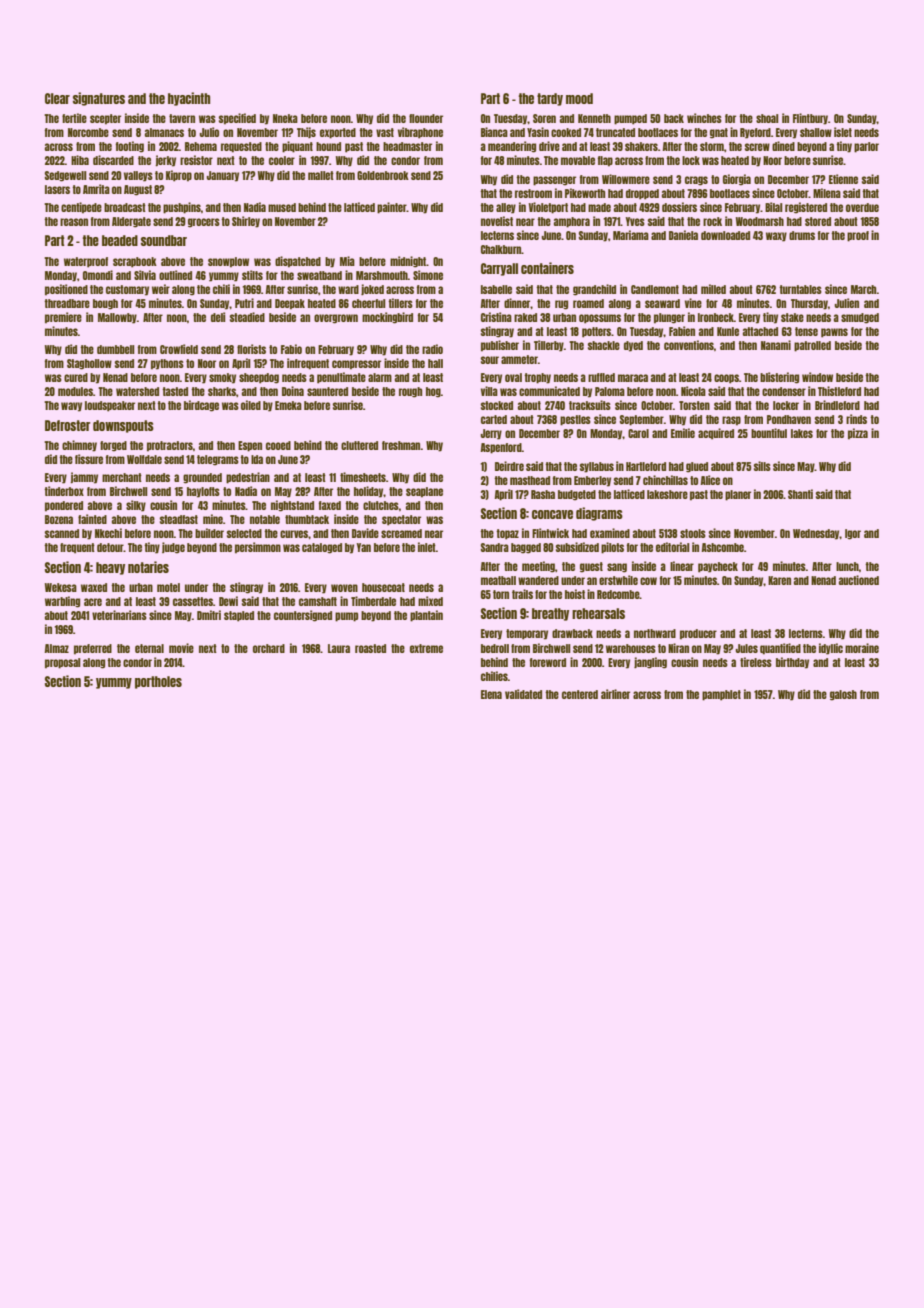 The width and height of the screenshot is (924, 1308). I want to click on Elena, so click(491, 694).
